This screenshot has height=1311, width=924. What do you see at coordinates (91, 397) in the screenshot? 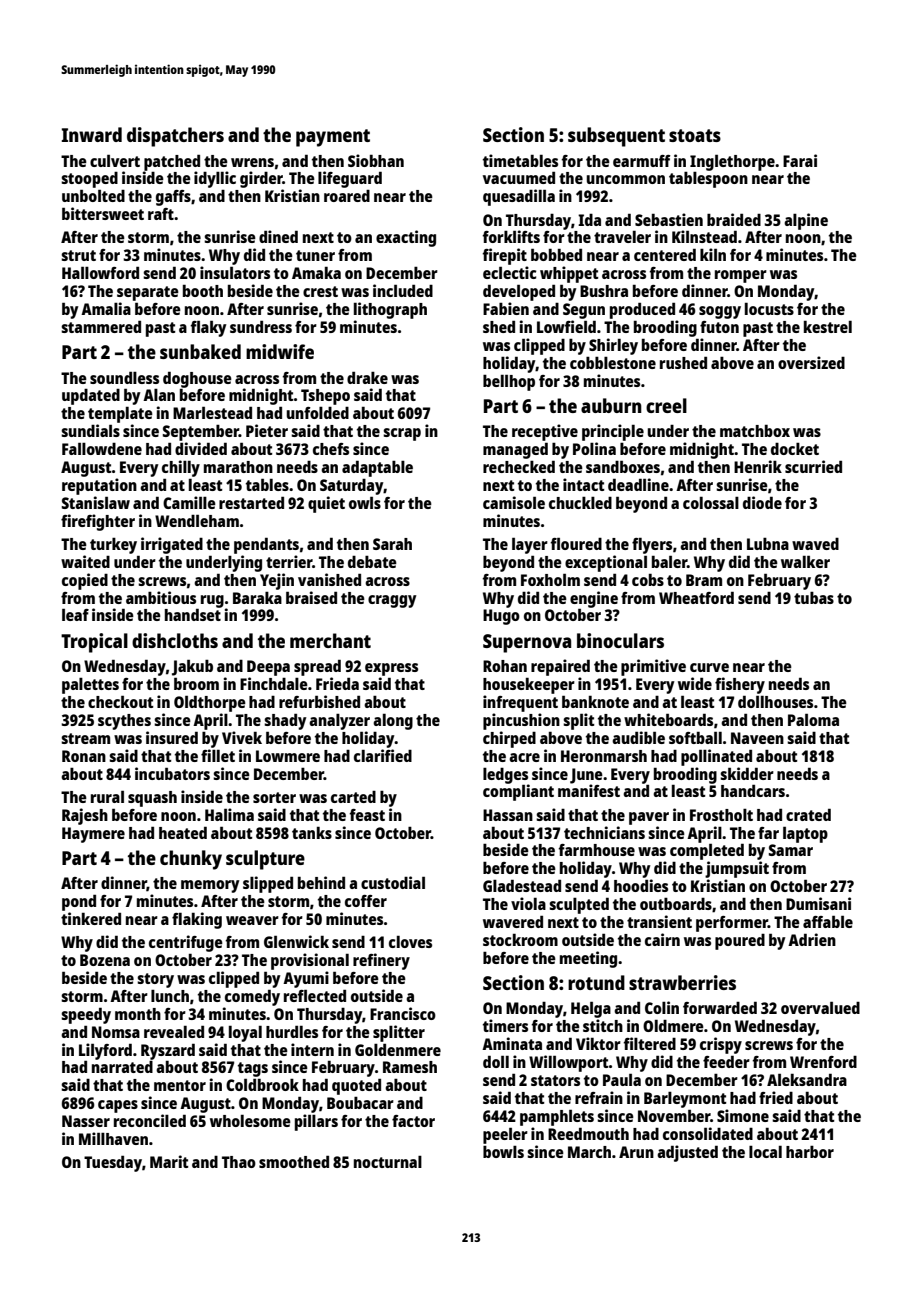
I see `updated` at bounding box center [91, 397].
